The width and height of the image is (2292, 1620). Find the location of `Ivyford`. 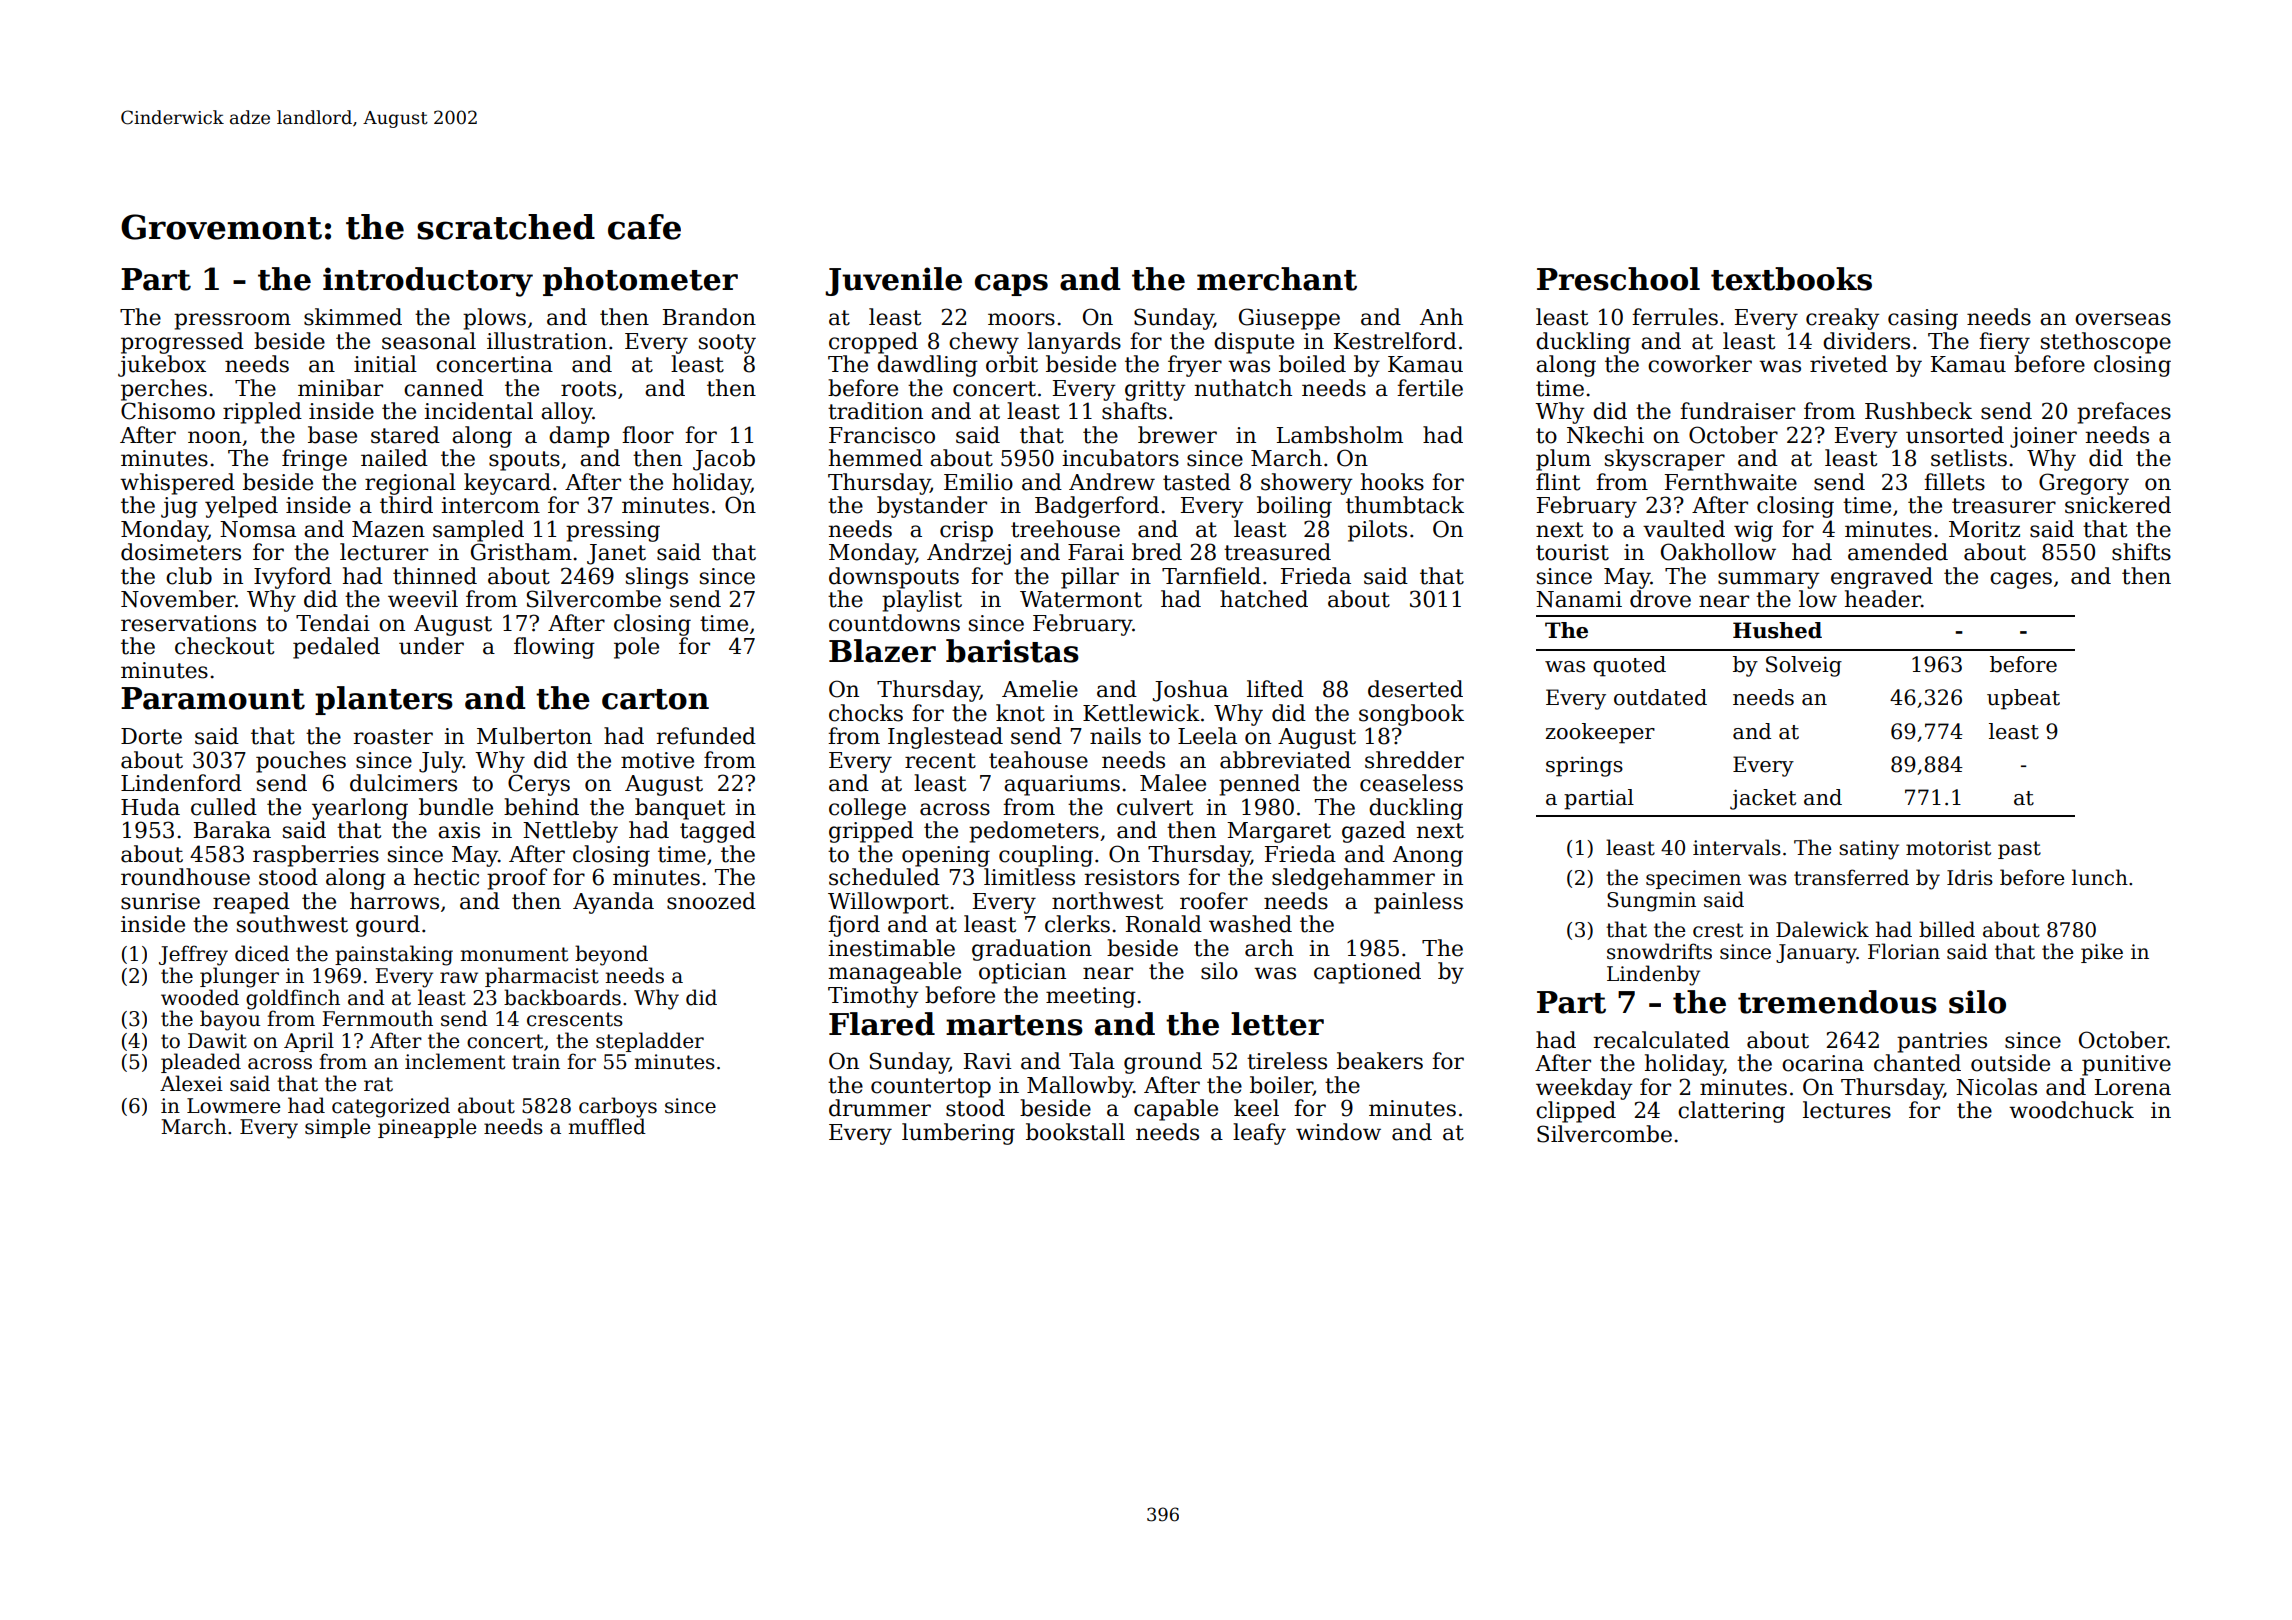

Ivyford is located at coordinates (293, 578).
